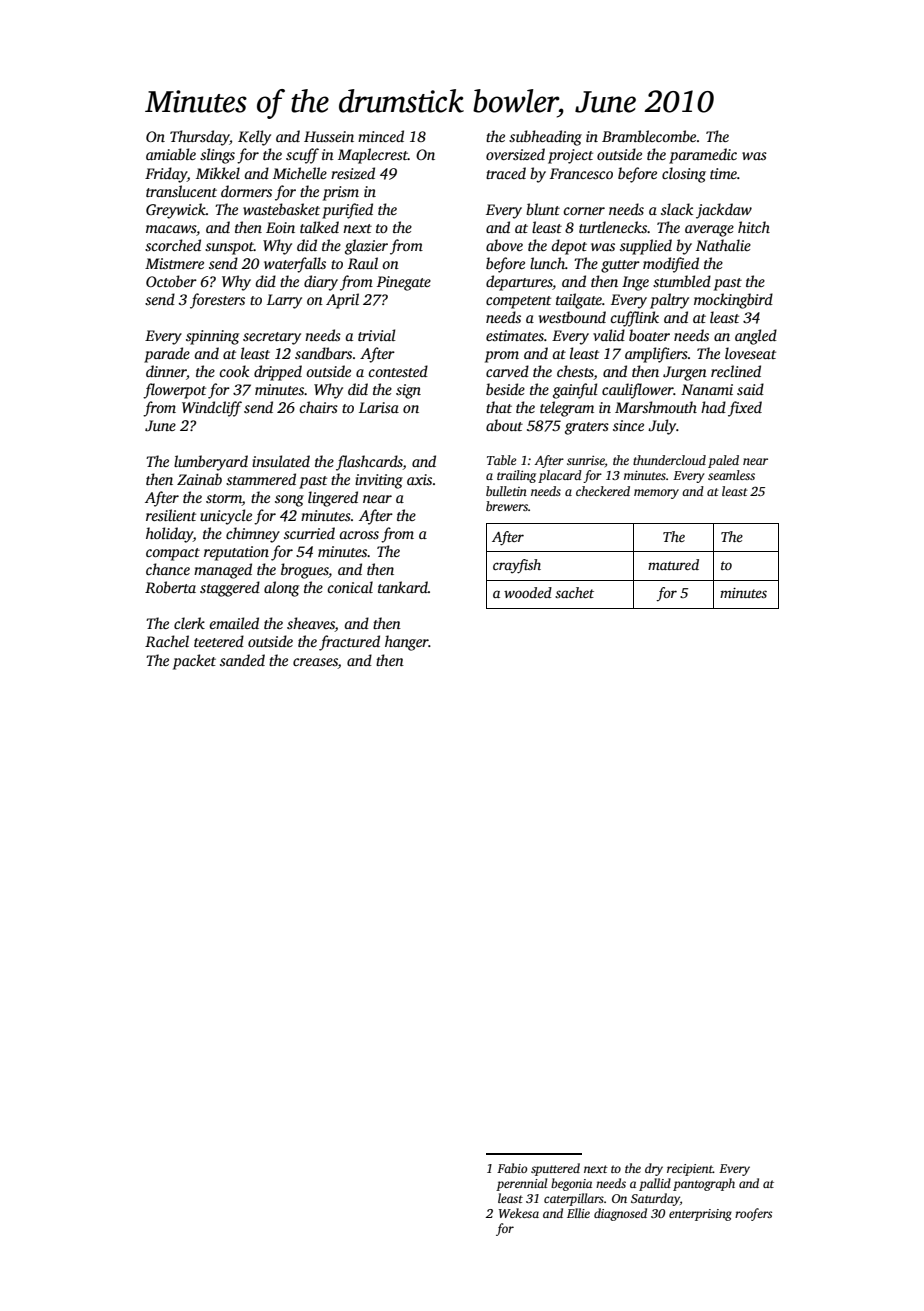 The image size is (924, 1311). Describe the element at coordinates (690, 1170) in the document. I see `recipient` at that location.
